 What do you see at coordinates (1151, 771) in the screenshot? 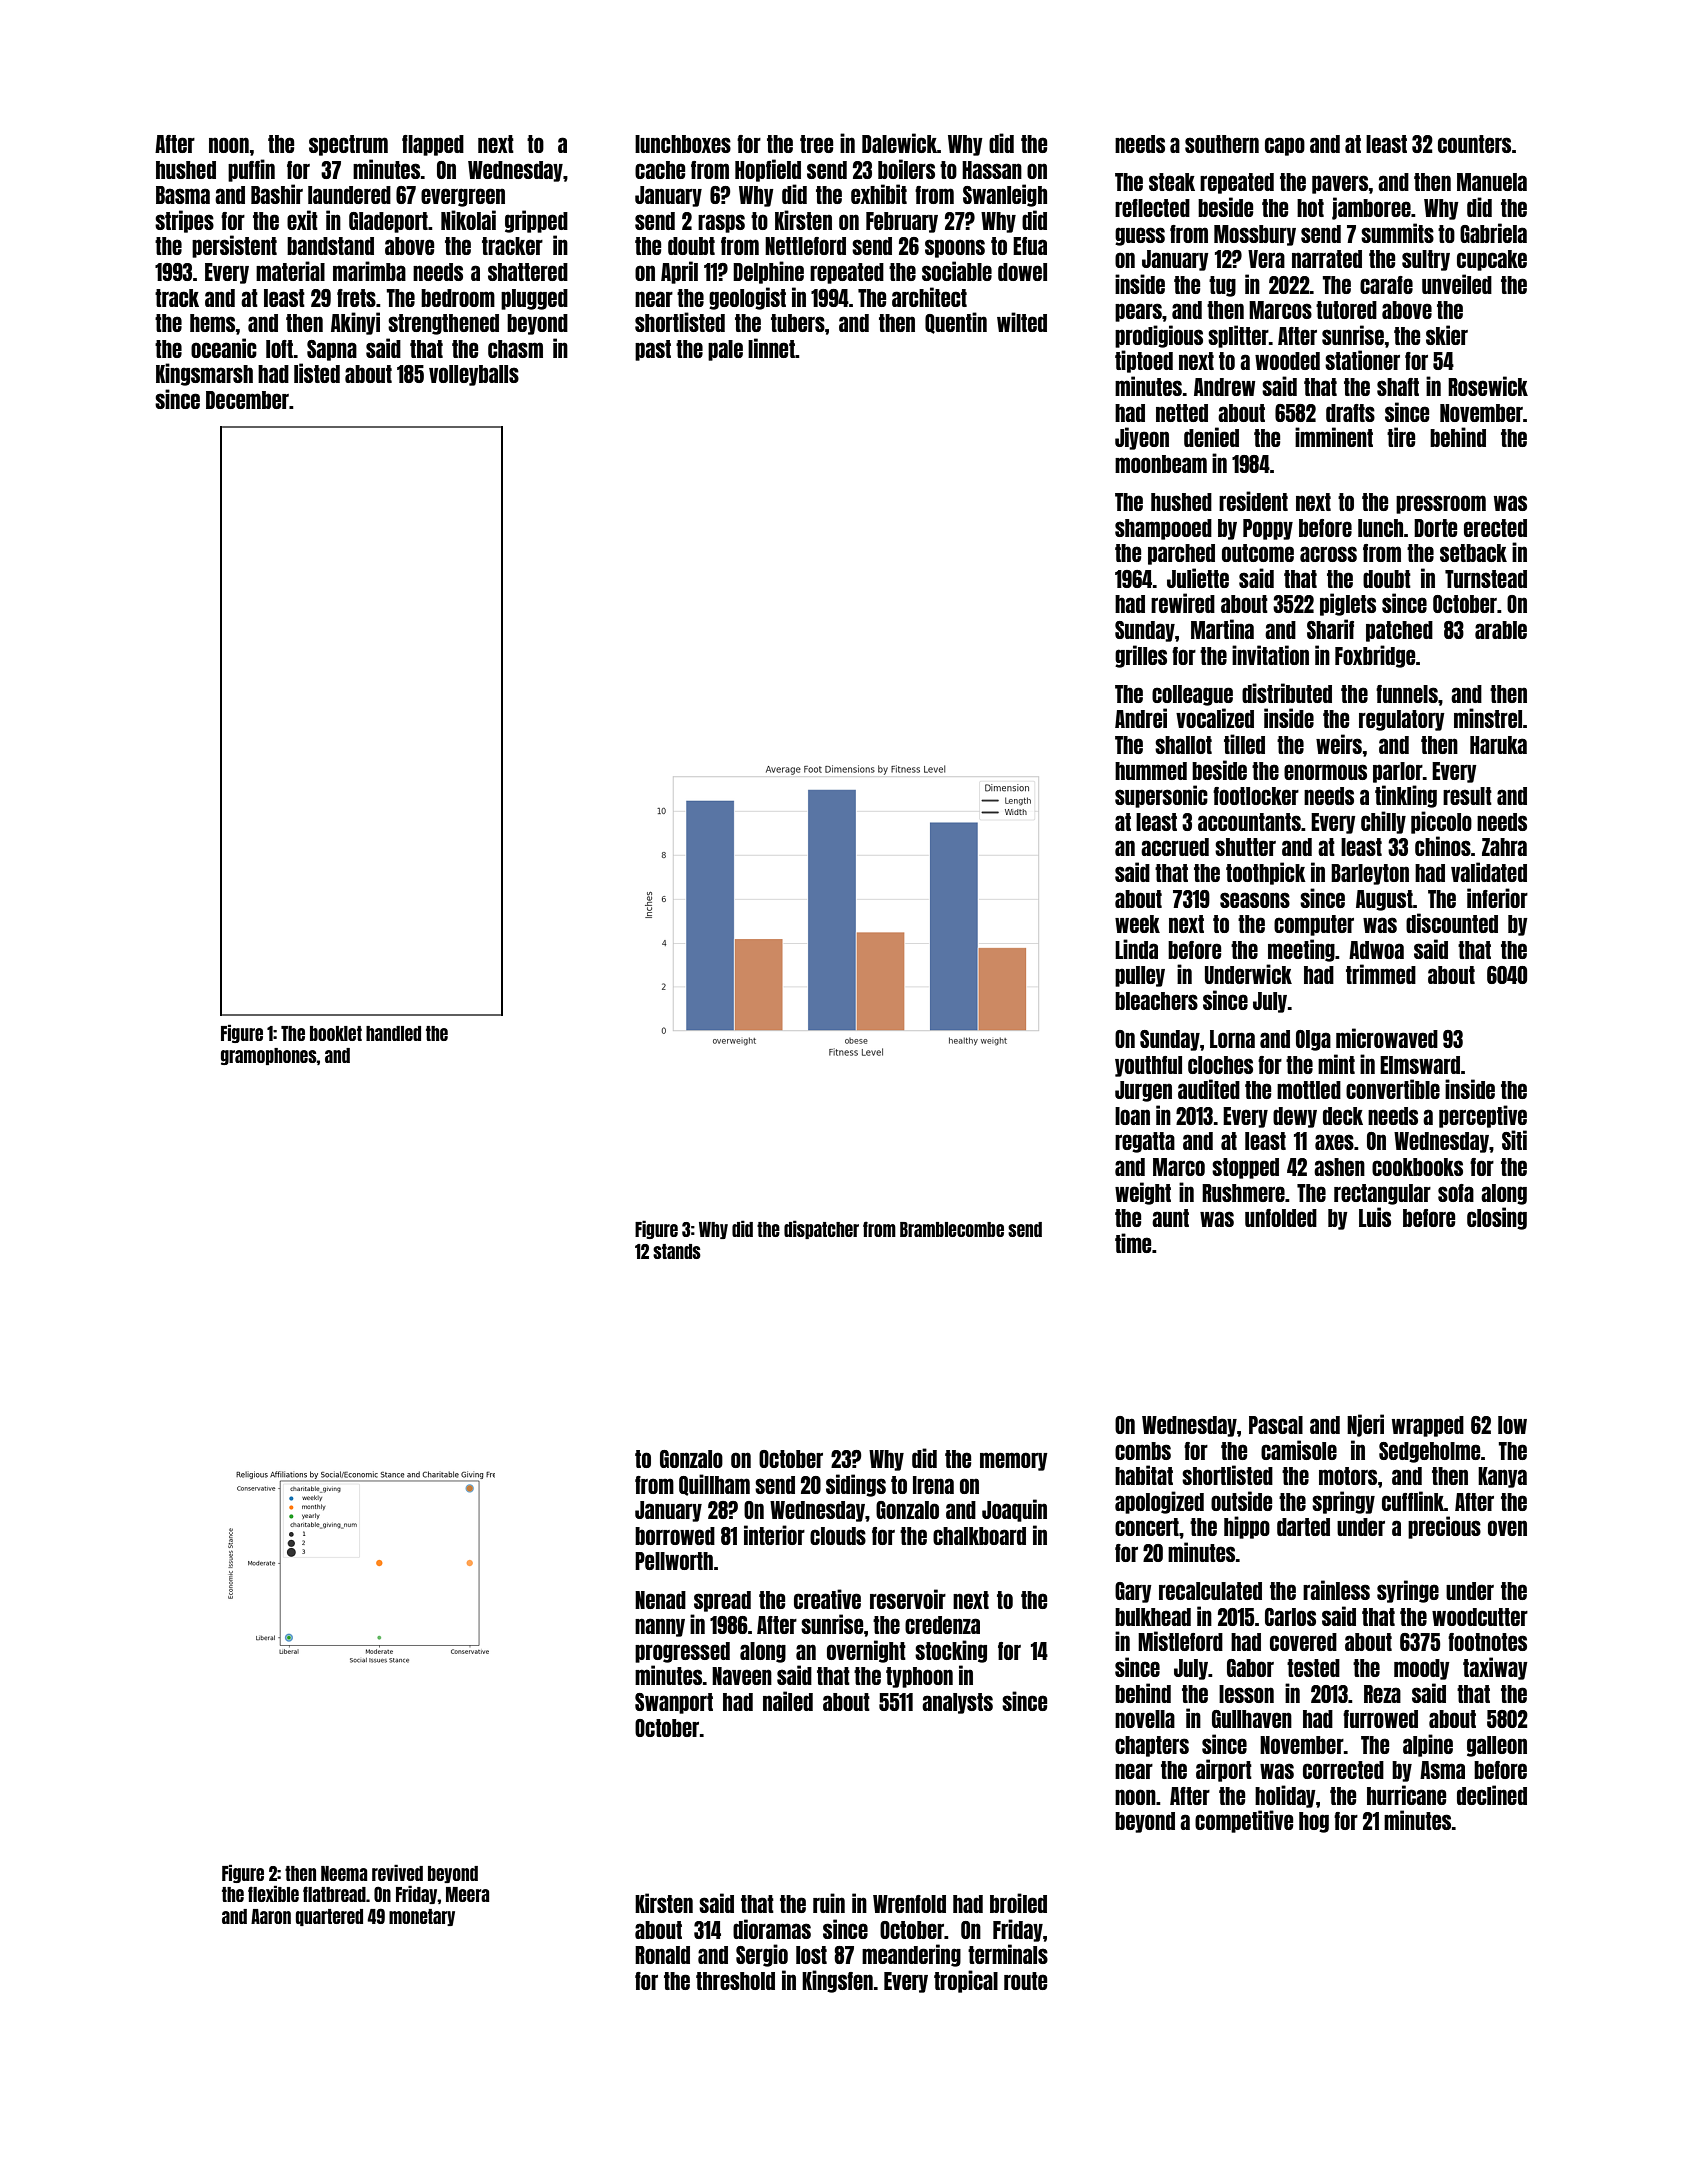
I see `hummed` at bounding box center [1151, 771].
